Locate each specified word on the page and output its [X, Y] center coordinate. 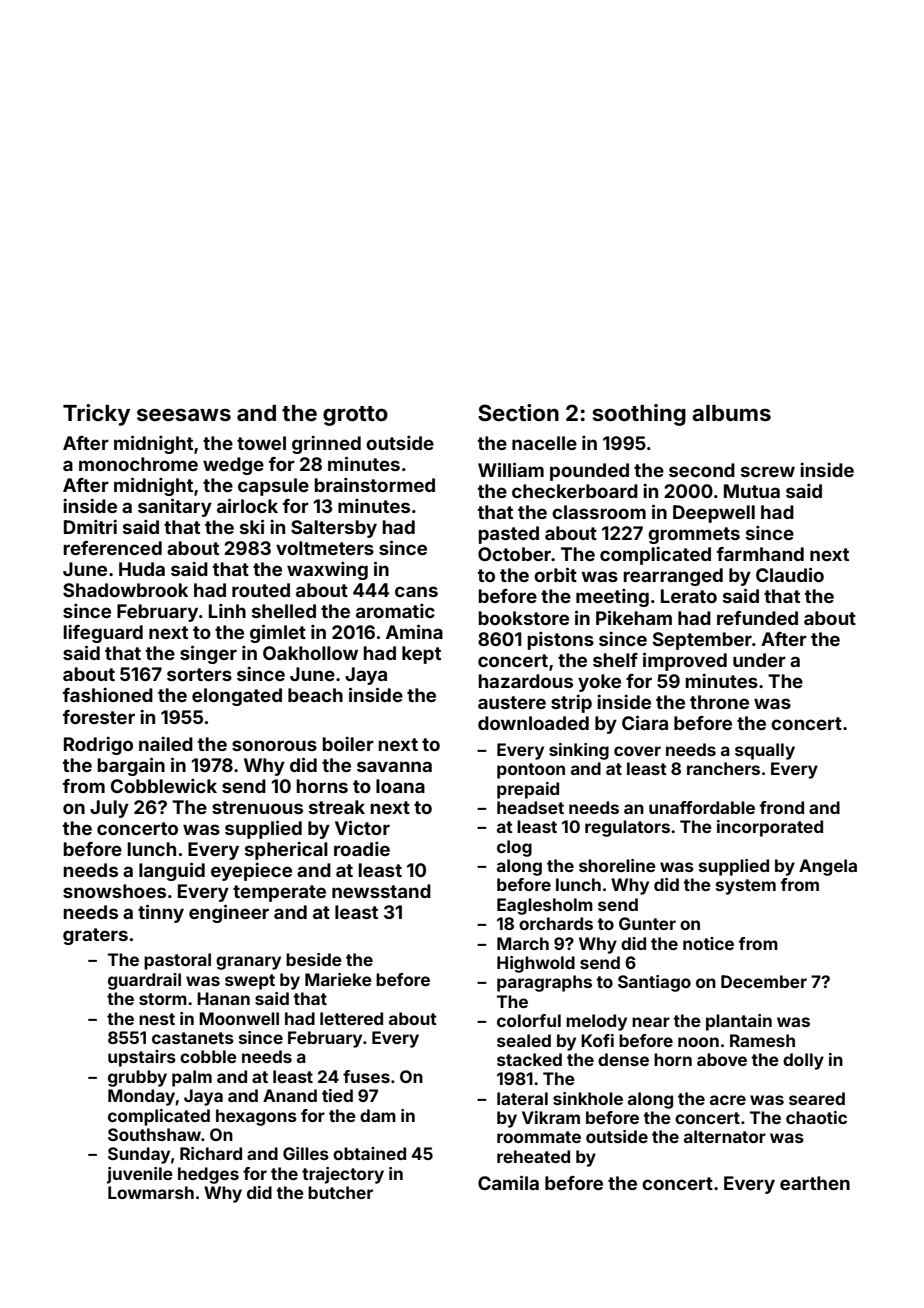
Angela [828, 867]
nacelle [544, 443]
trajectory [343, 1175]
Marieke [338, 979]
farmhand [760, 554]
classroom [599, 512]
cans [416, 591]
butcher [340, 1192]
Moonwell [239, 1018]
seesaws [184, 414]
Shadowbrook [125, 590]
